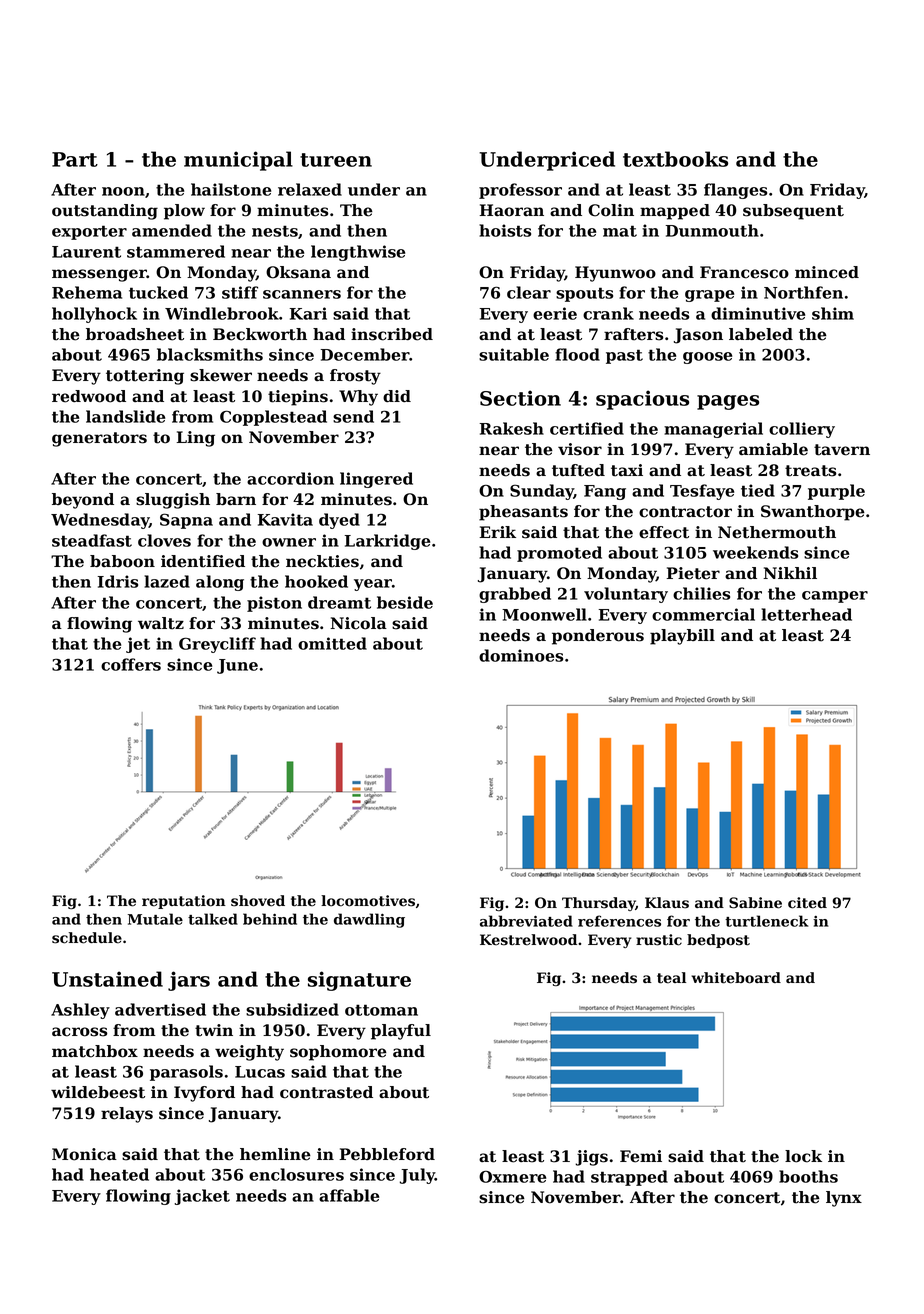  What do you see at coordinates (514, 354) in the page?
I see `suitable` at bounding box center [514, 354].
